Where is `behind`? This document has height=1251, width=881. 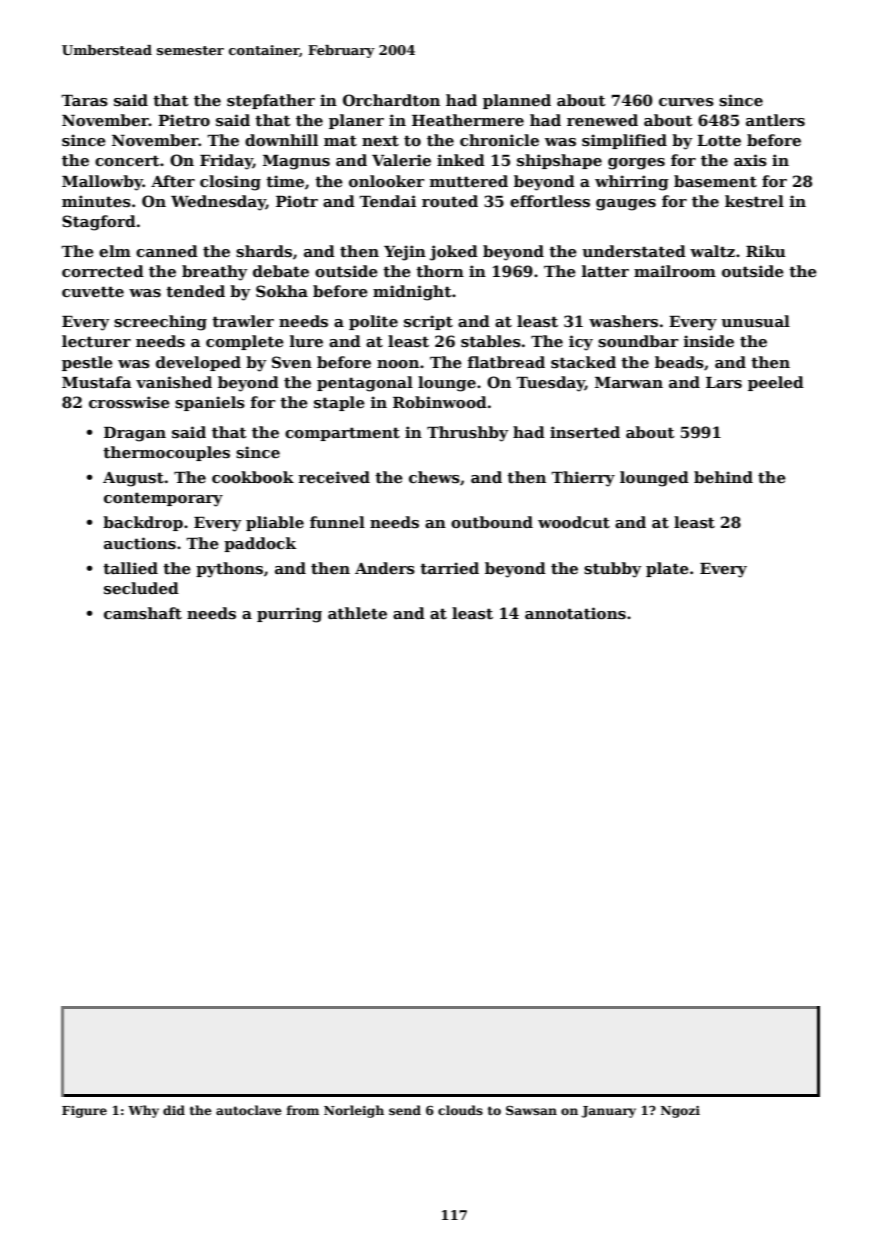
behind is located at coordinates (723, 477).
